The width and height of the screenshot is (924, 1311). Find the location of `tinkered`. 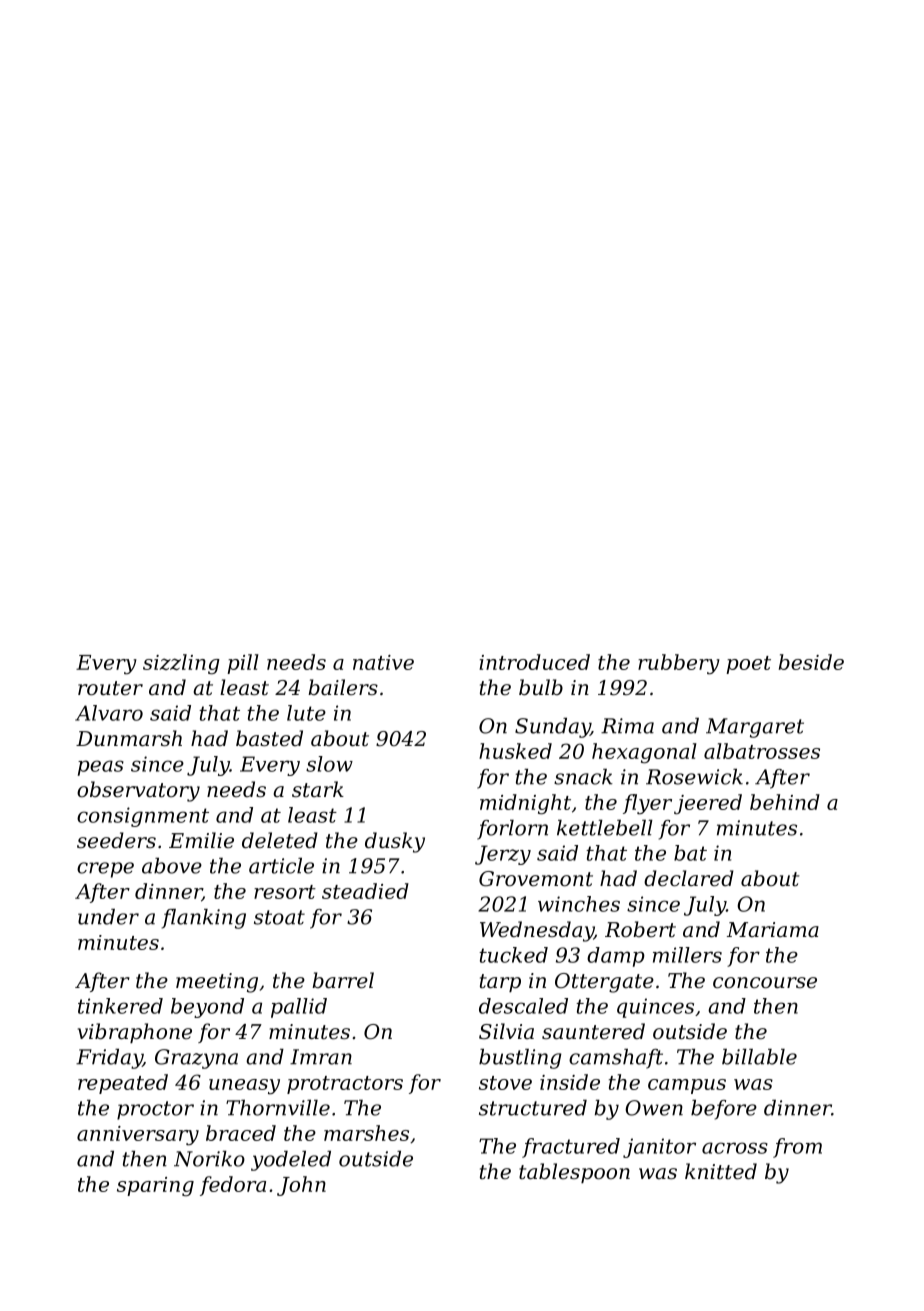

tinkered is located at coordinates (120, 1006).
